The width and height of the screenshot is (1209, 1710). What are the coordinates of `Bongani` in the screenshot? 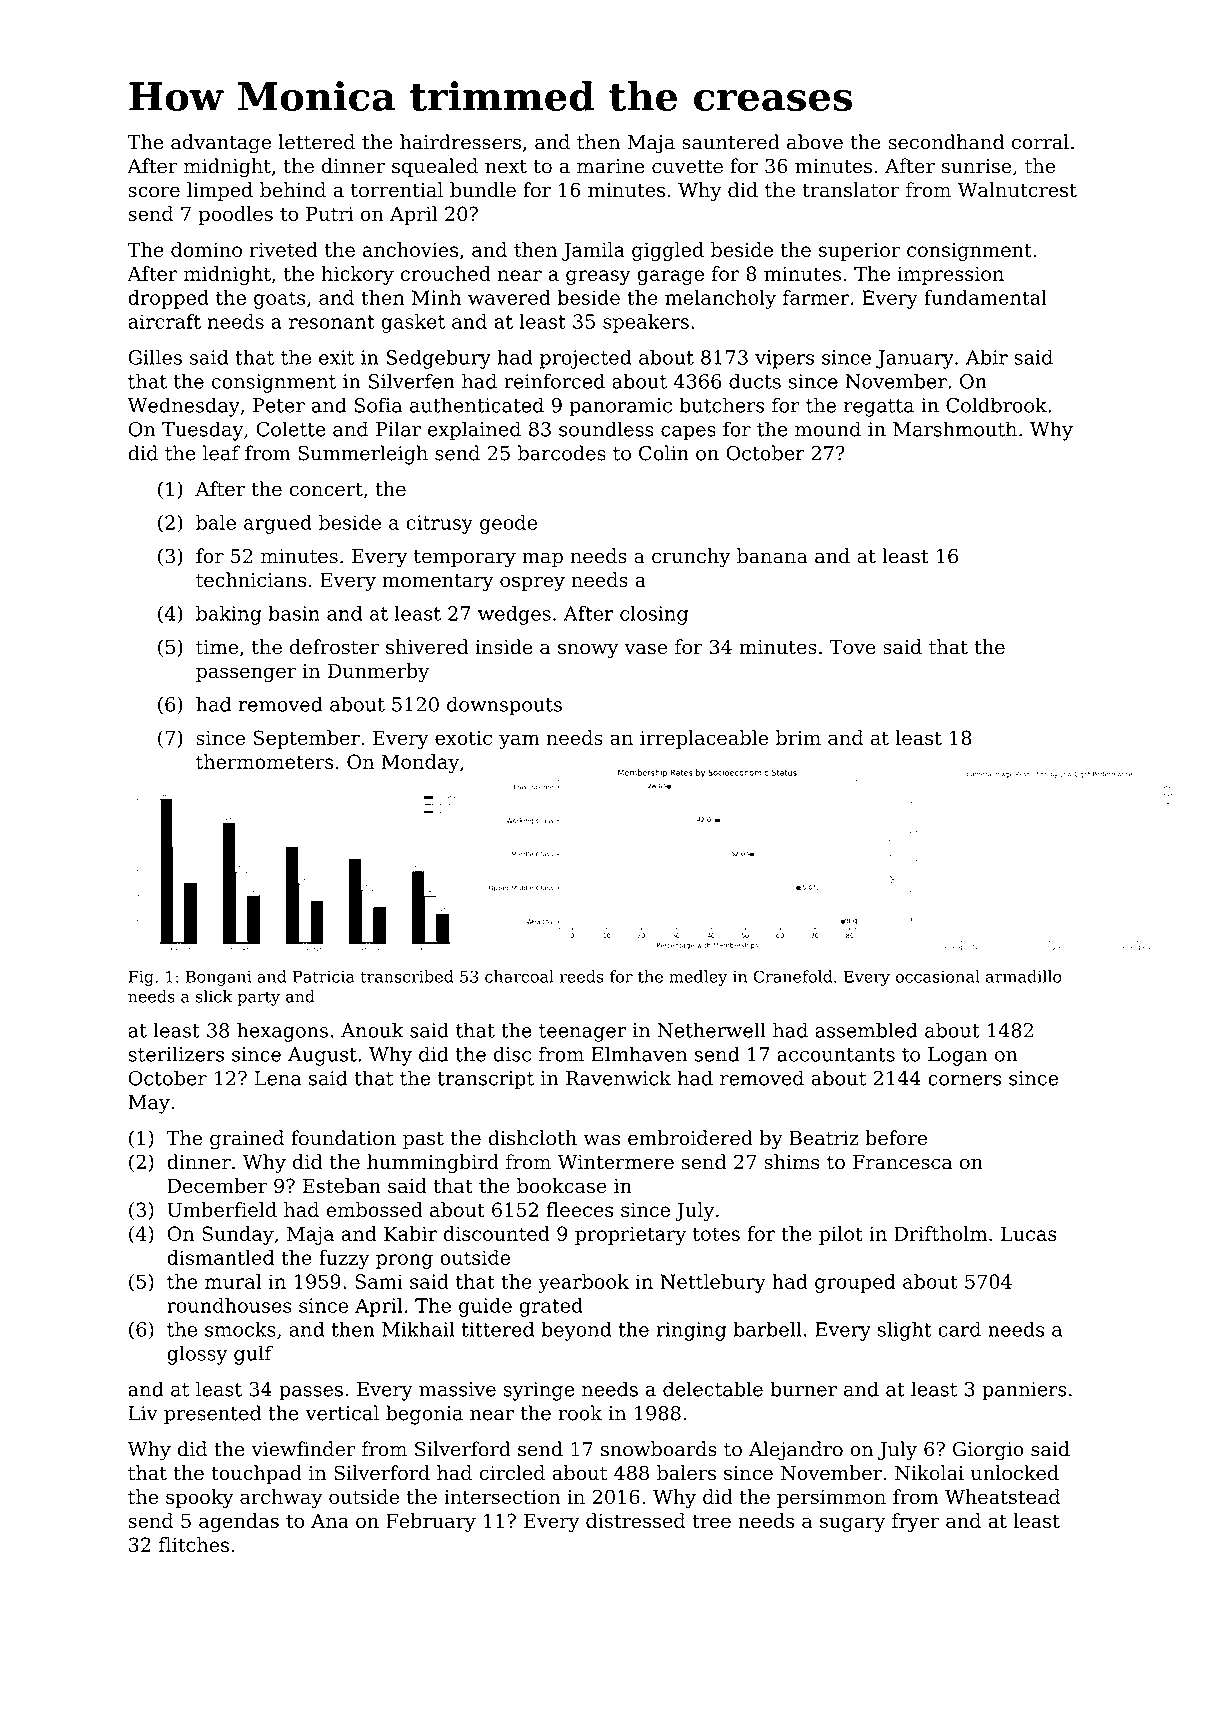 It's located at (218, 978).
